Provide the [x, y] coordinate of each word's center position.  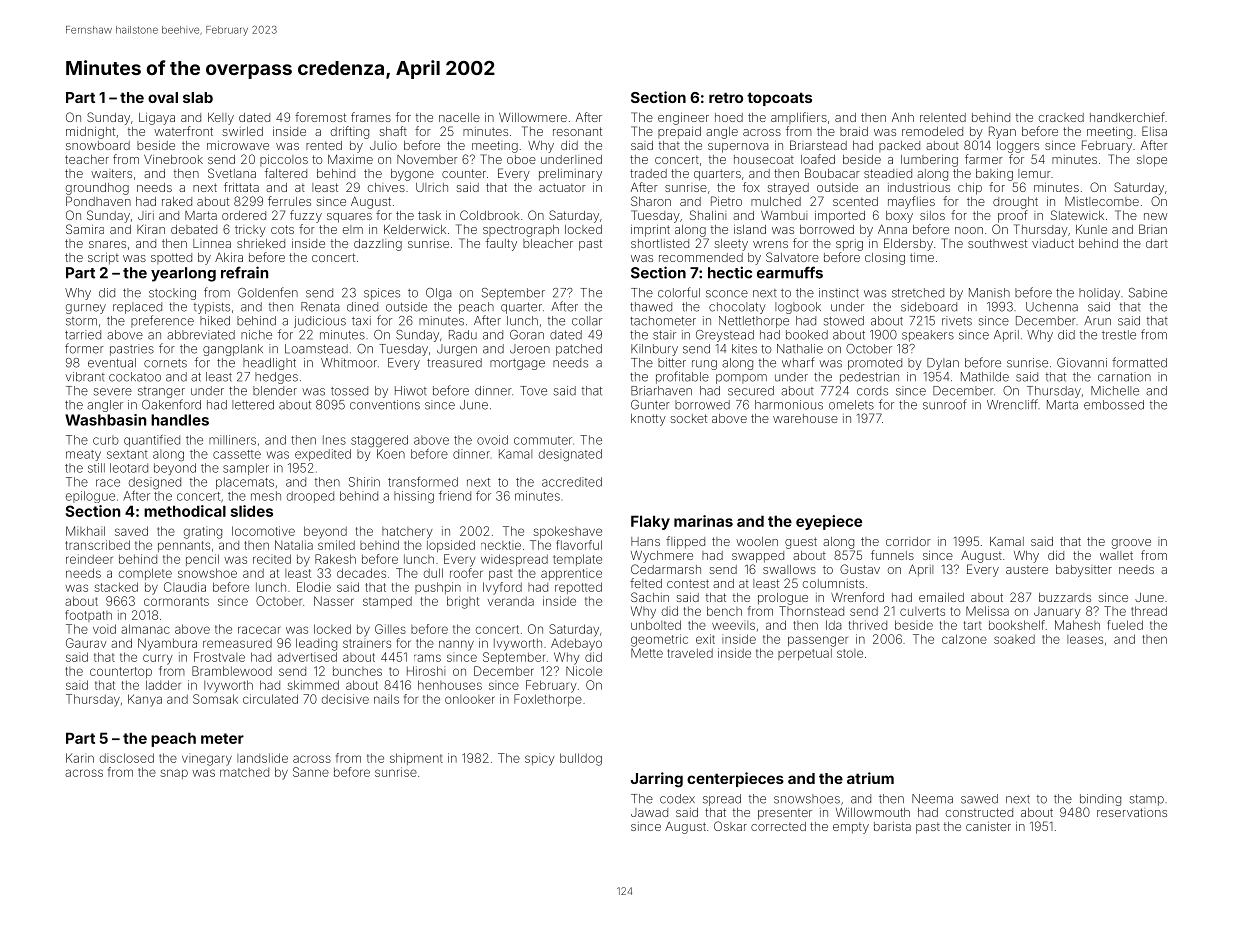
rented [324, 145]
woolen [757, 541]
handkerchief [1127, 117]
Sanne [311, 772]
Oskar [730, 826]
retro [726, 98]
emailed [941, 597]
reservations [1132, 812]
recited [272, 559]
